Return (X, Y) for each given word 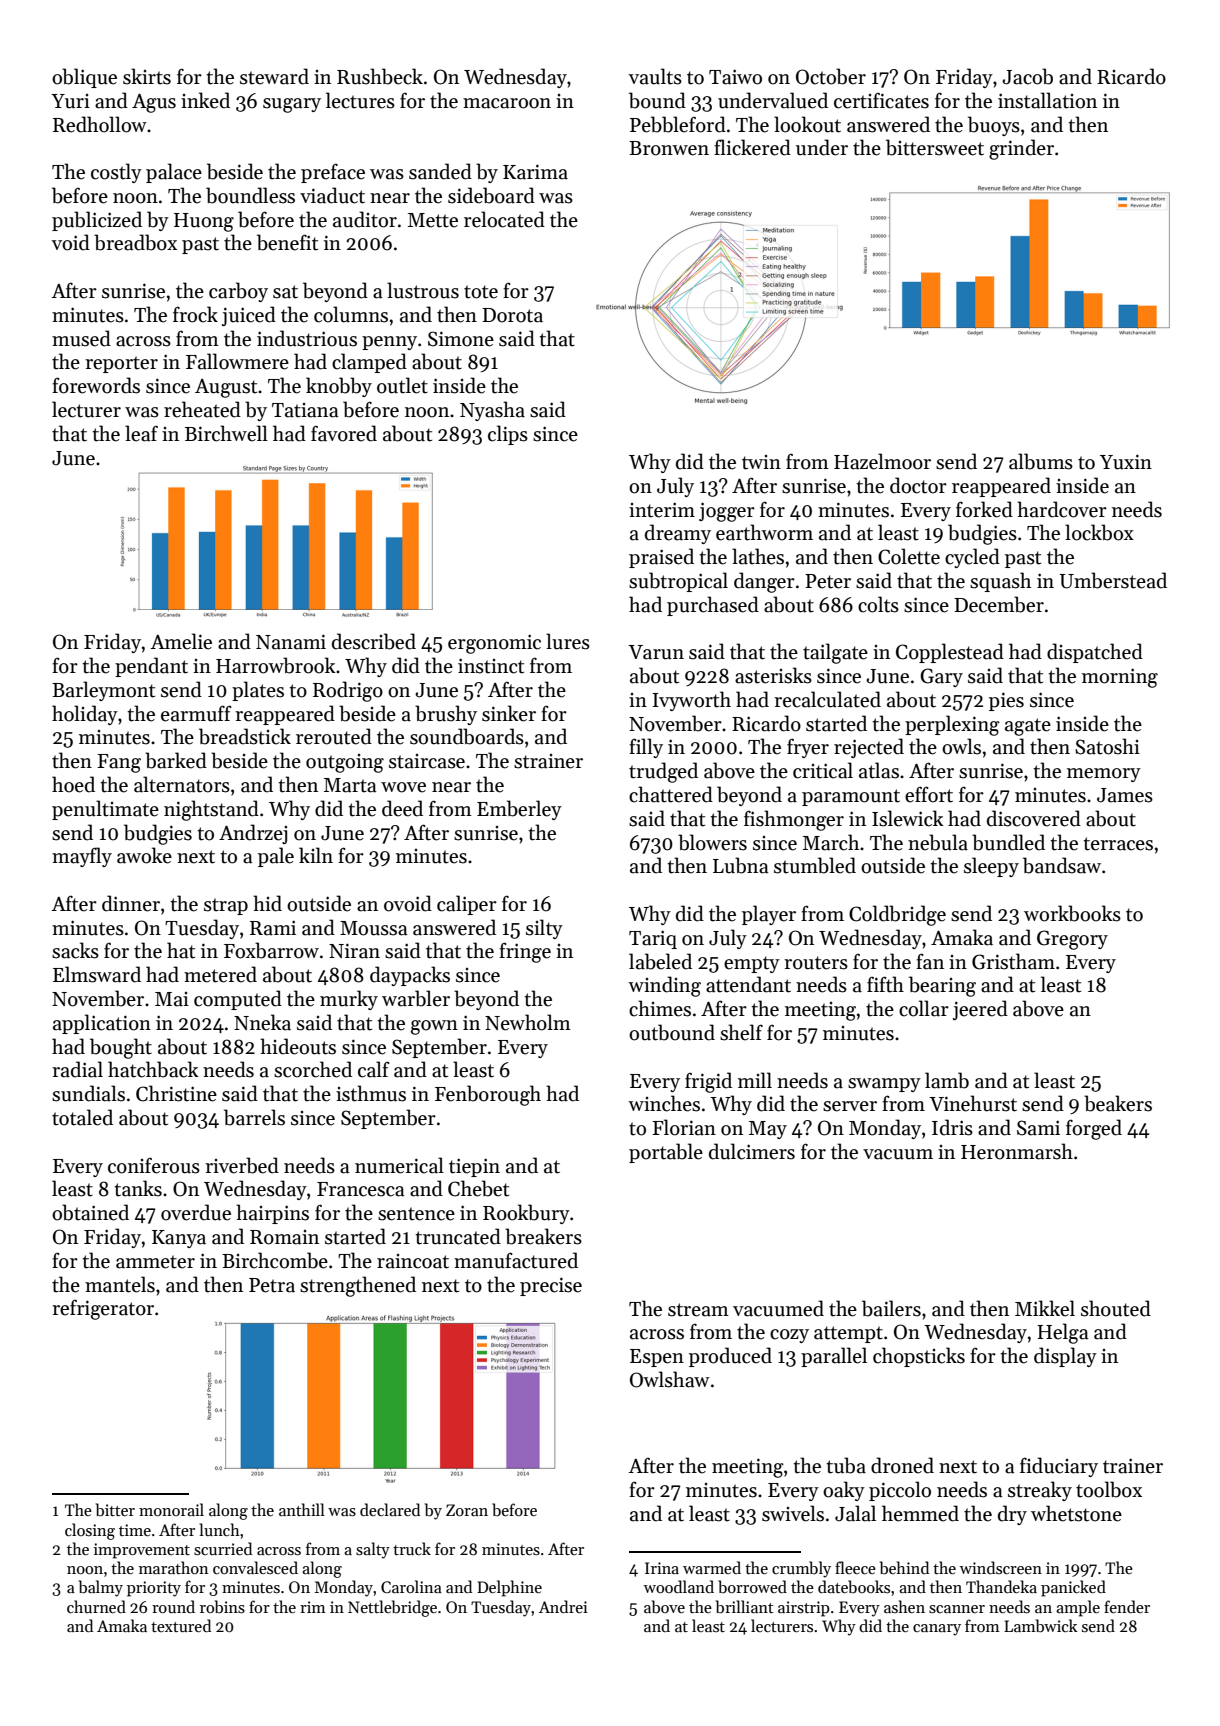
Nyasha (492, 411)
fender (1127, 1606)
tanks (138, 1188)
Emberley (519, 810)
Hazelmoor (882, 461)
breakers (543, 1236)
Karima (535, 172)
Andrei (563, 1606)
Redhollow (100, 124)
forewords (96, 385)
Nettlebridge (392, 1608)
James (1125, 795)
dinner (131, 903)
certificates (881, 100)
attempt (848, 1334)
